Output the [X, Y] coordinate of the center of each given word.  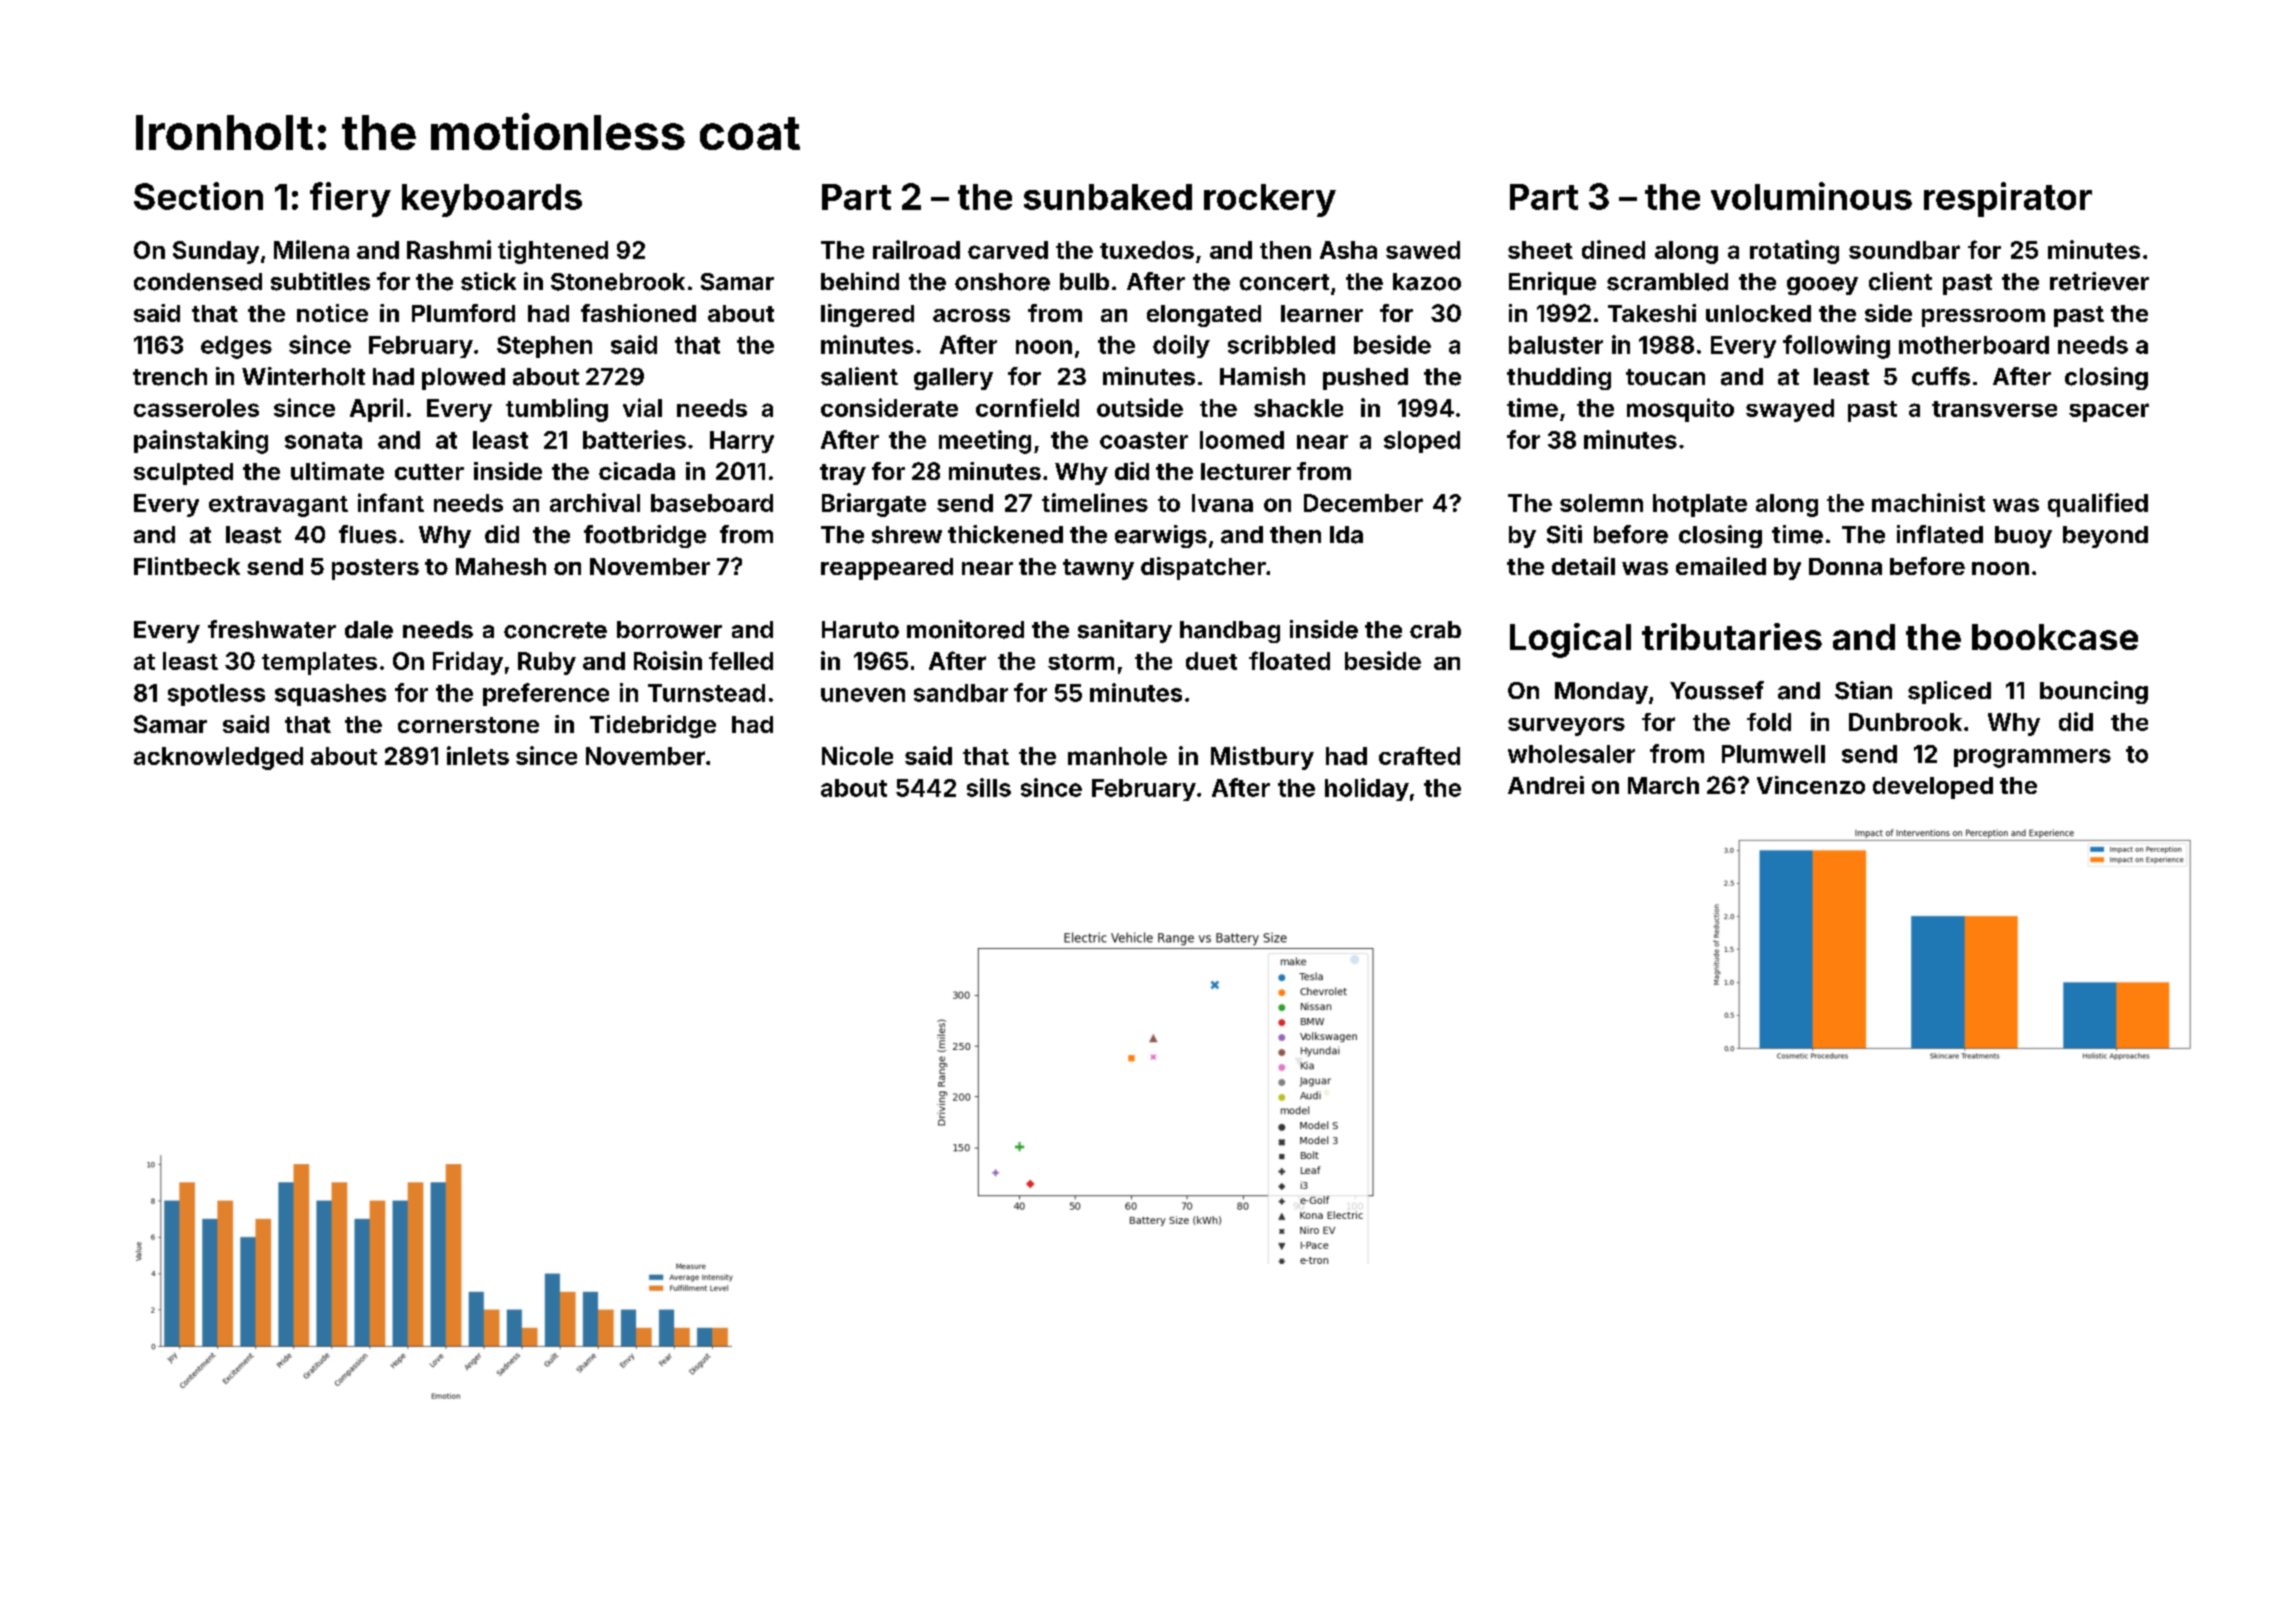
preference [546, 694]
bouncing [2094, 692]
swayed [1790, 410]
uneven [863, 695]
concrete [555, 630]
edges [236, 347]
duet [1211, 661]
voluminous [1811, 196]
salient [859, 376]
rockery [1270, 200]
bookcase [2055, 637]
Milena [311, 249]
